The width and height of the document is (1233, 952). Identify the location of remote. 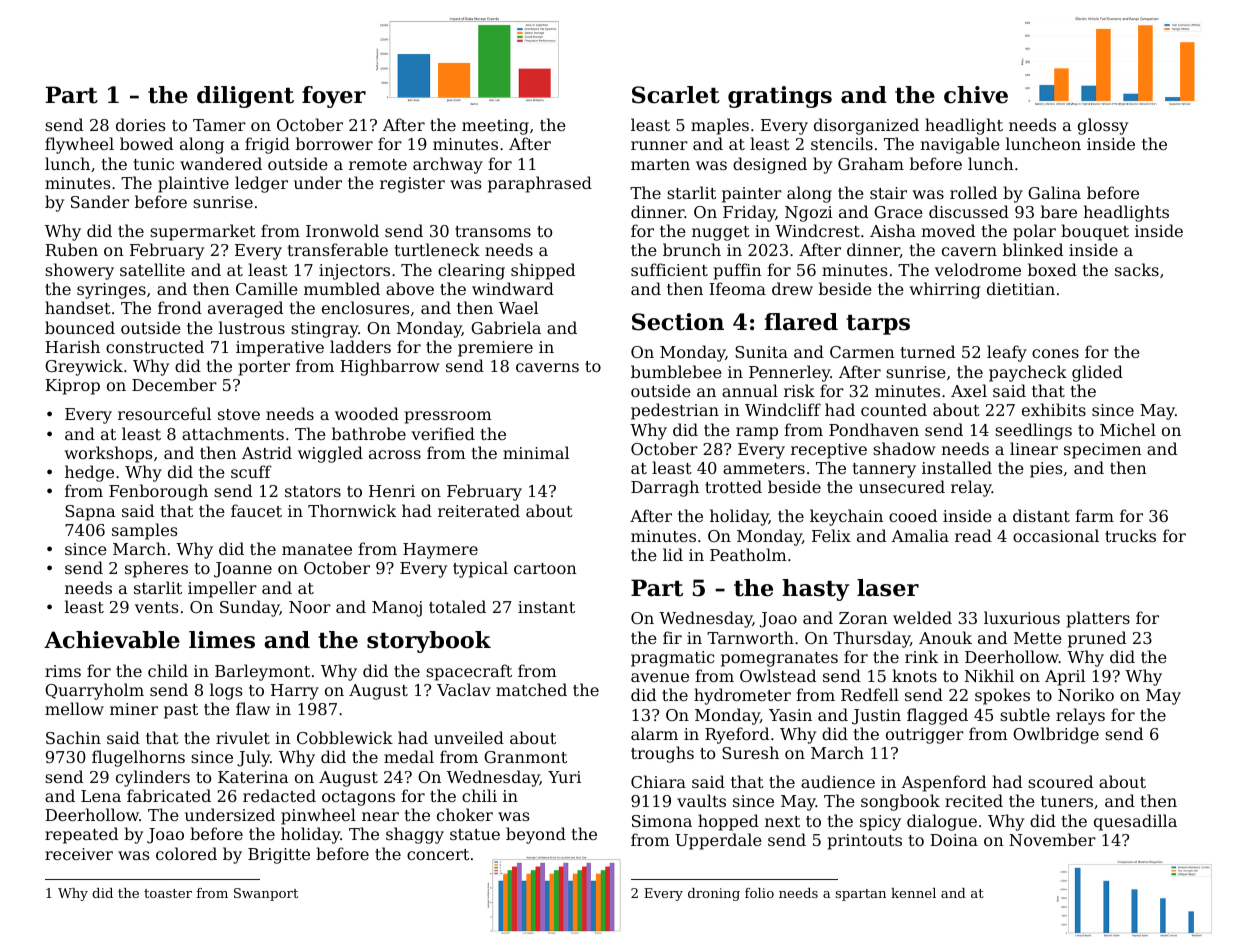
(378, 164).
